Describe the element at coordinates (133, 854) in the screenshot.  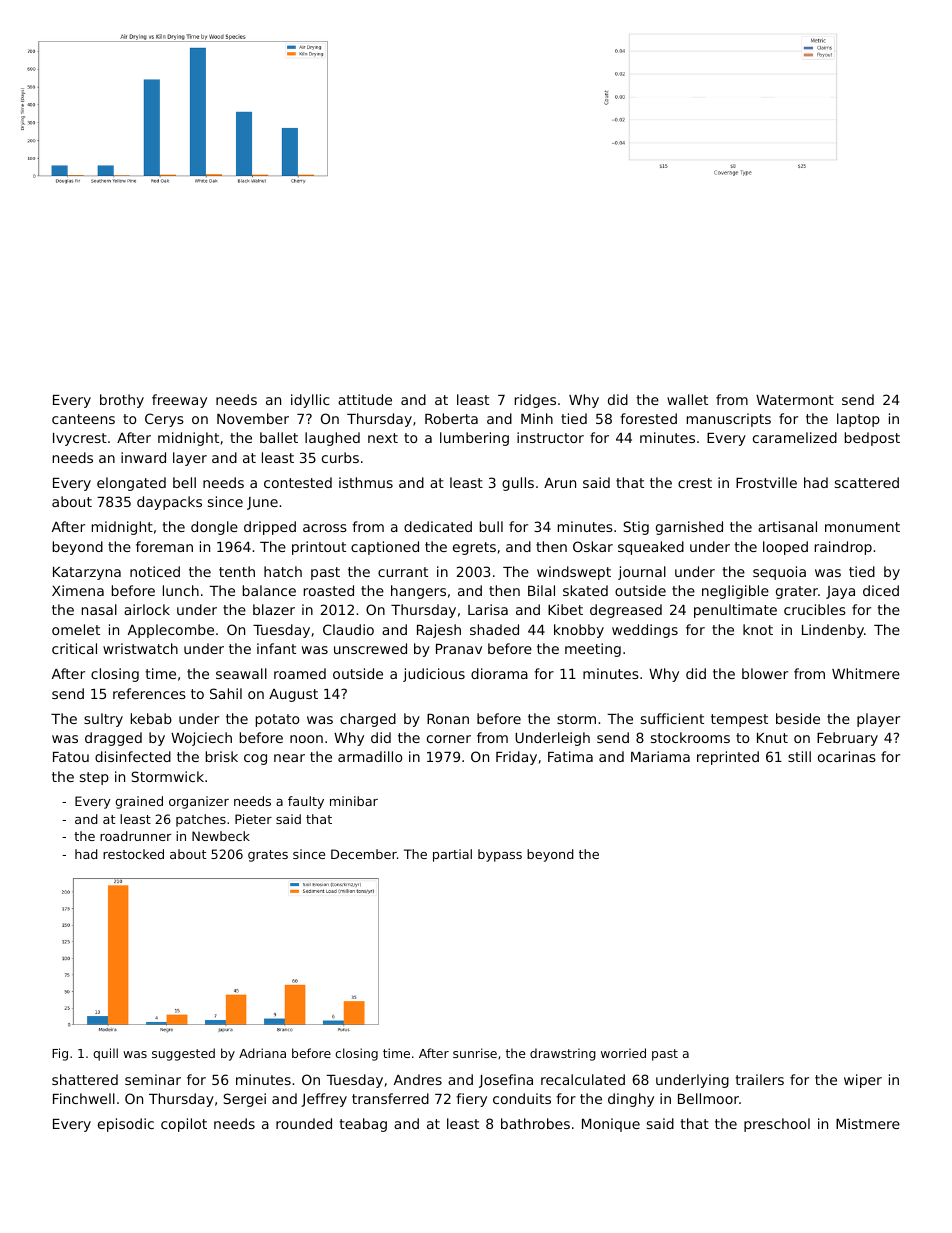
I see `restocked` at that location.
